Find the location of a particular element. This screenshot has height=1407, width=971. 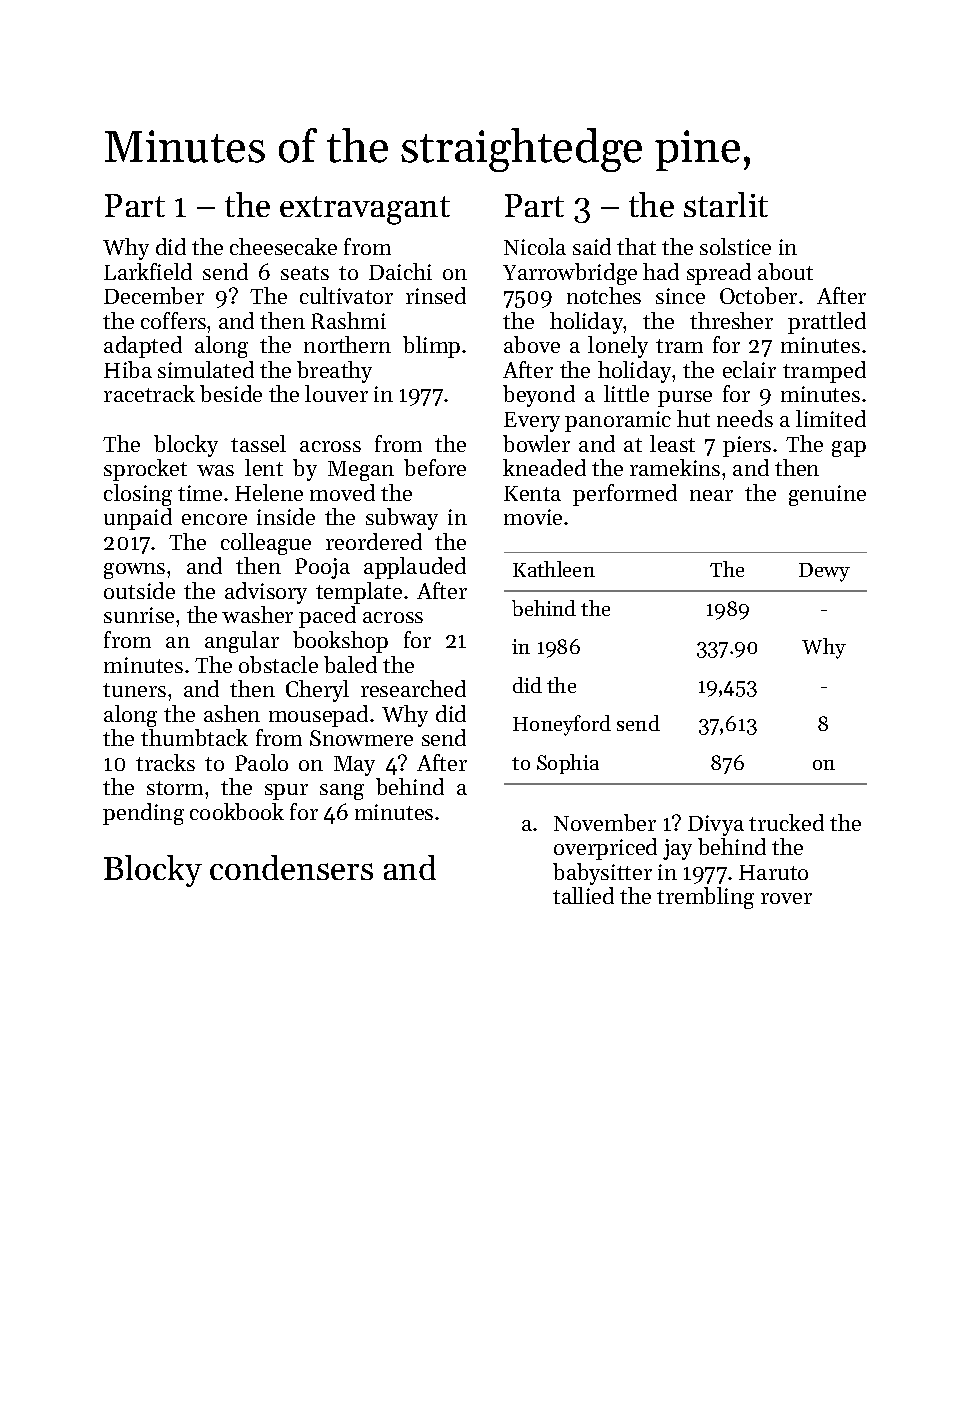

trucked is located at coordinates (786, 822).
